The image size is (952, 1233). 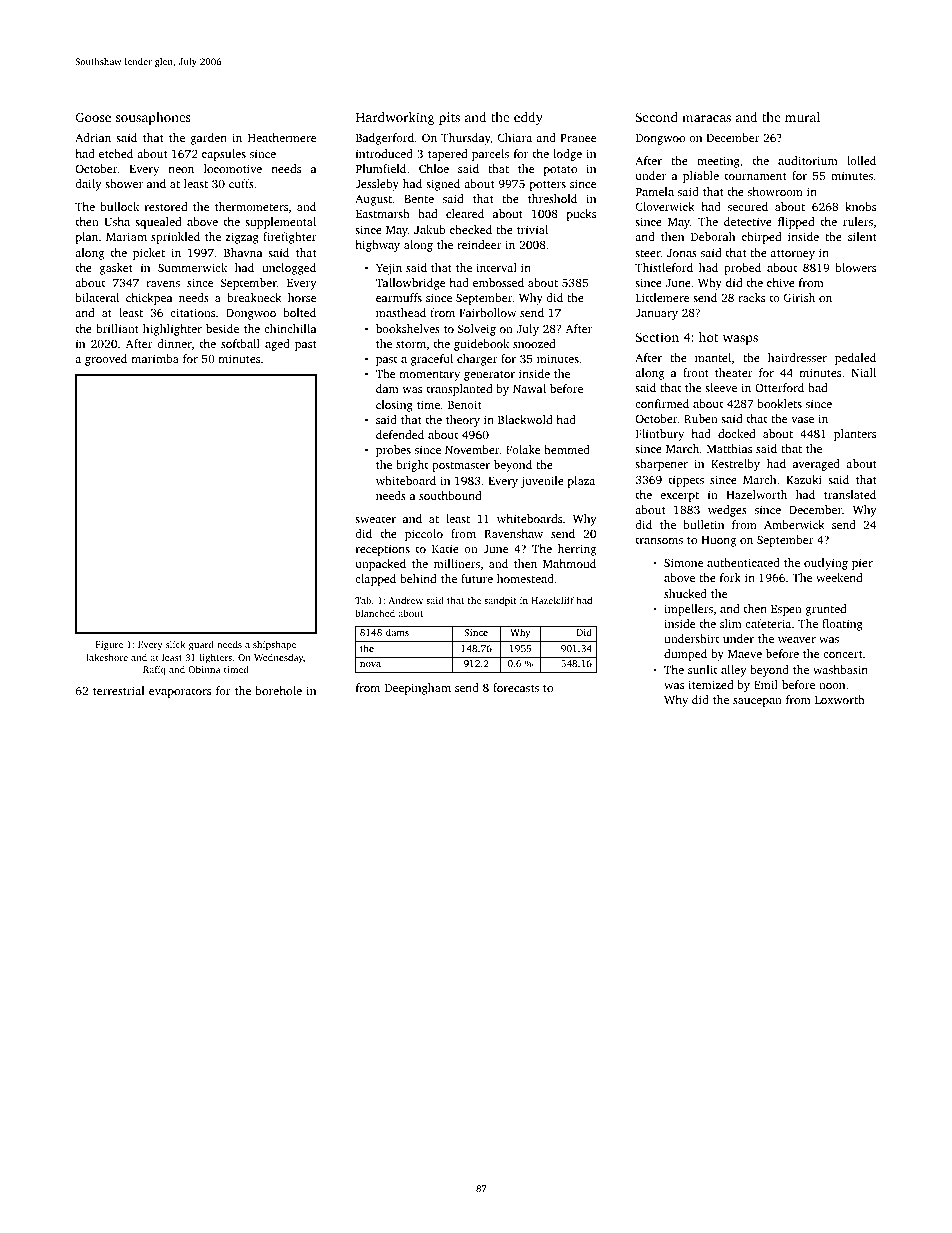 What do you see at coordinates (840, 669) in the screenshot?
I see `washbasin` at bounding box center [840, 669].
